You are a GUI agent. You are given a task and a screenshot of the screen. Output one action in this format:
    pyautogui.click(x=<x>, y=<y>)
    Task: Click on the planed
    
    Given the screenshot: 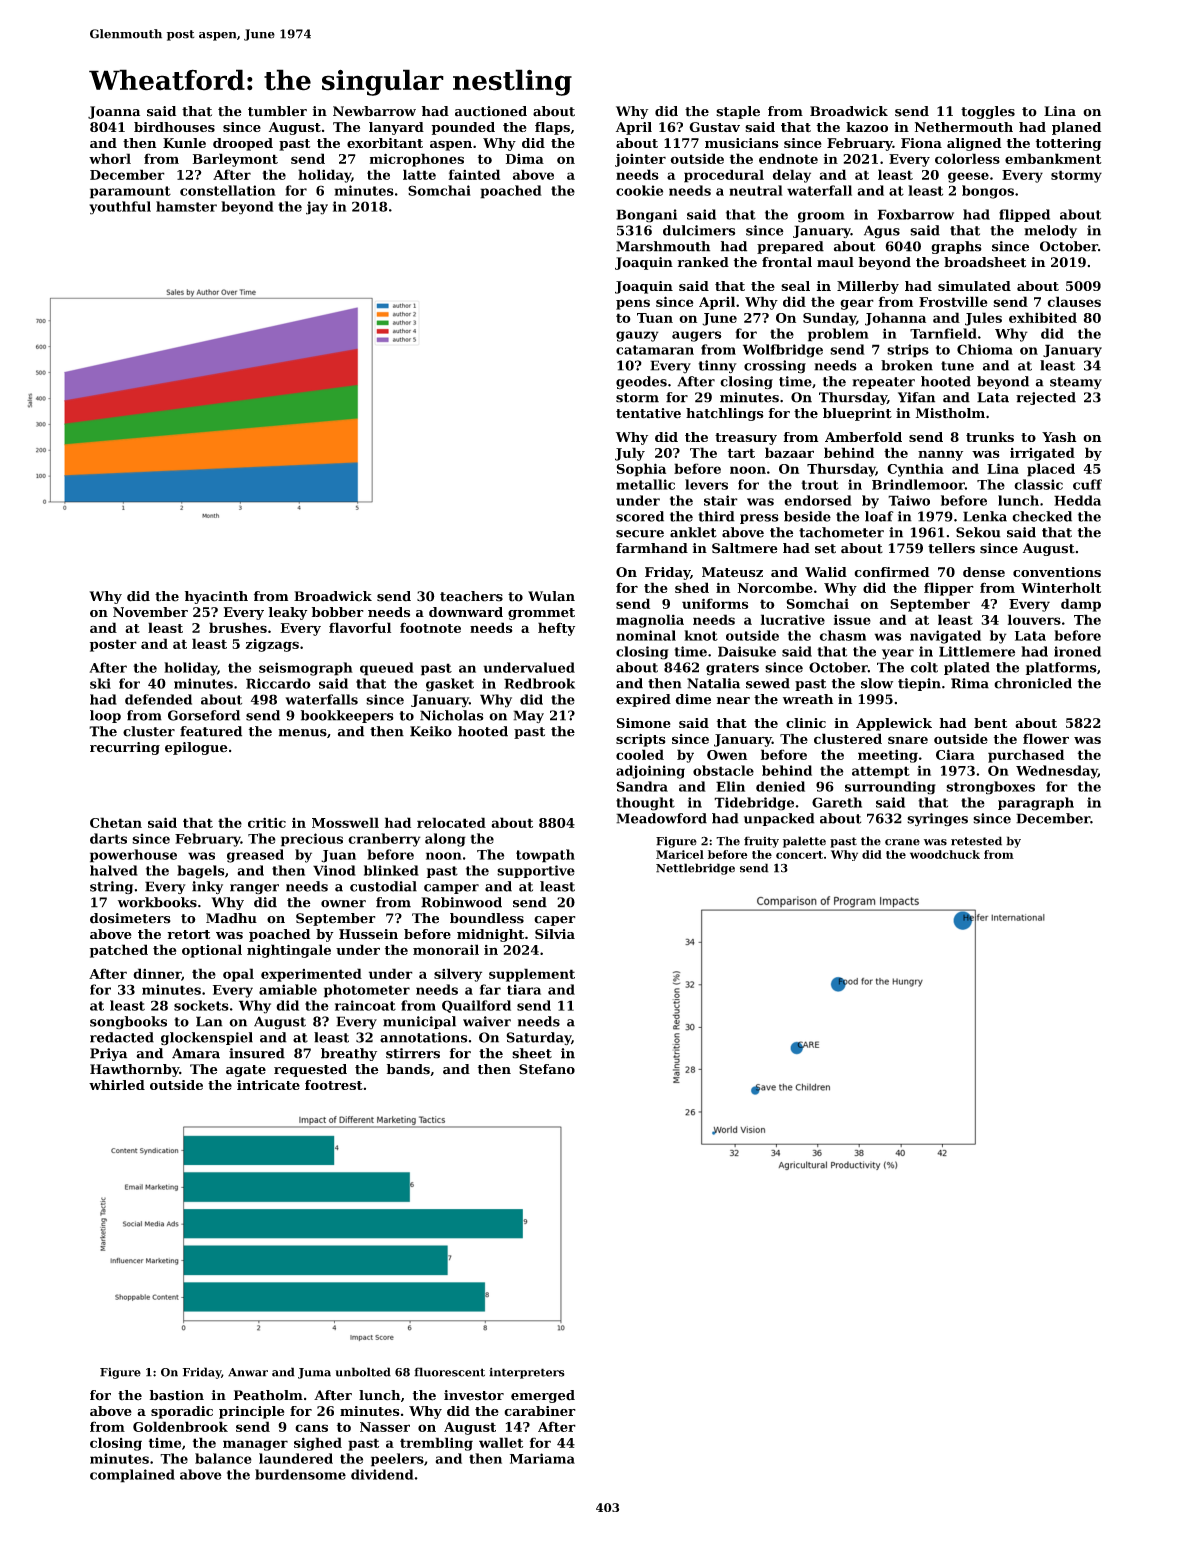 What is the action you would take?
    pyautogui.click(x=1076, y=128)
